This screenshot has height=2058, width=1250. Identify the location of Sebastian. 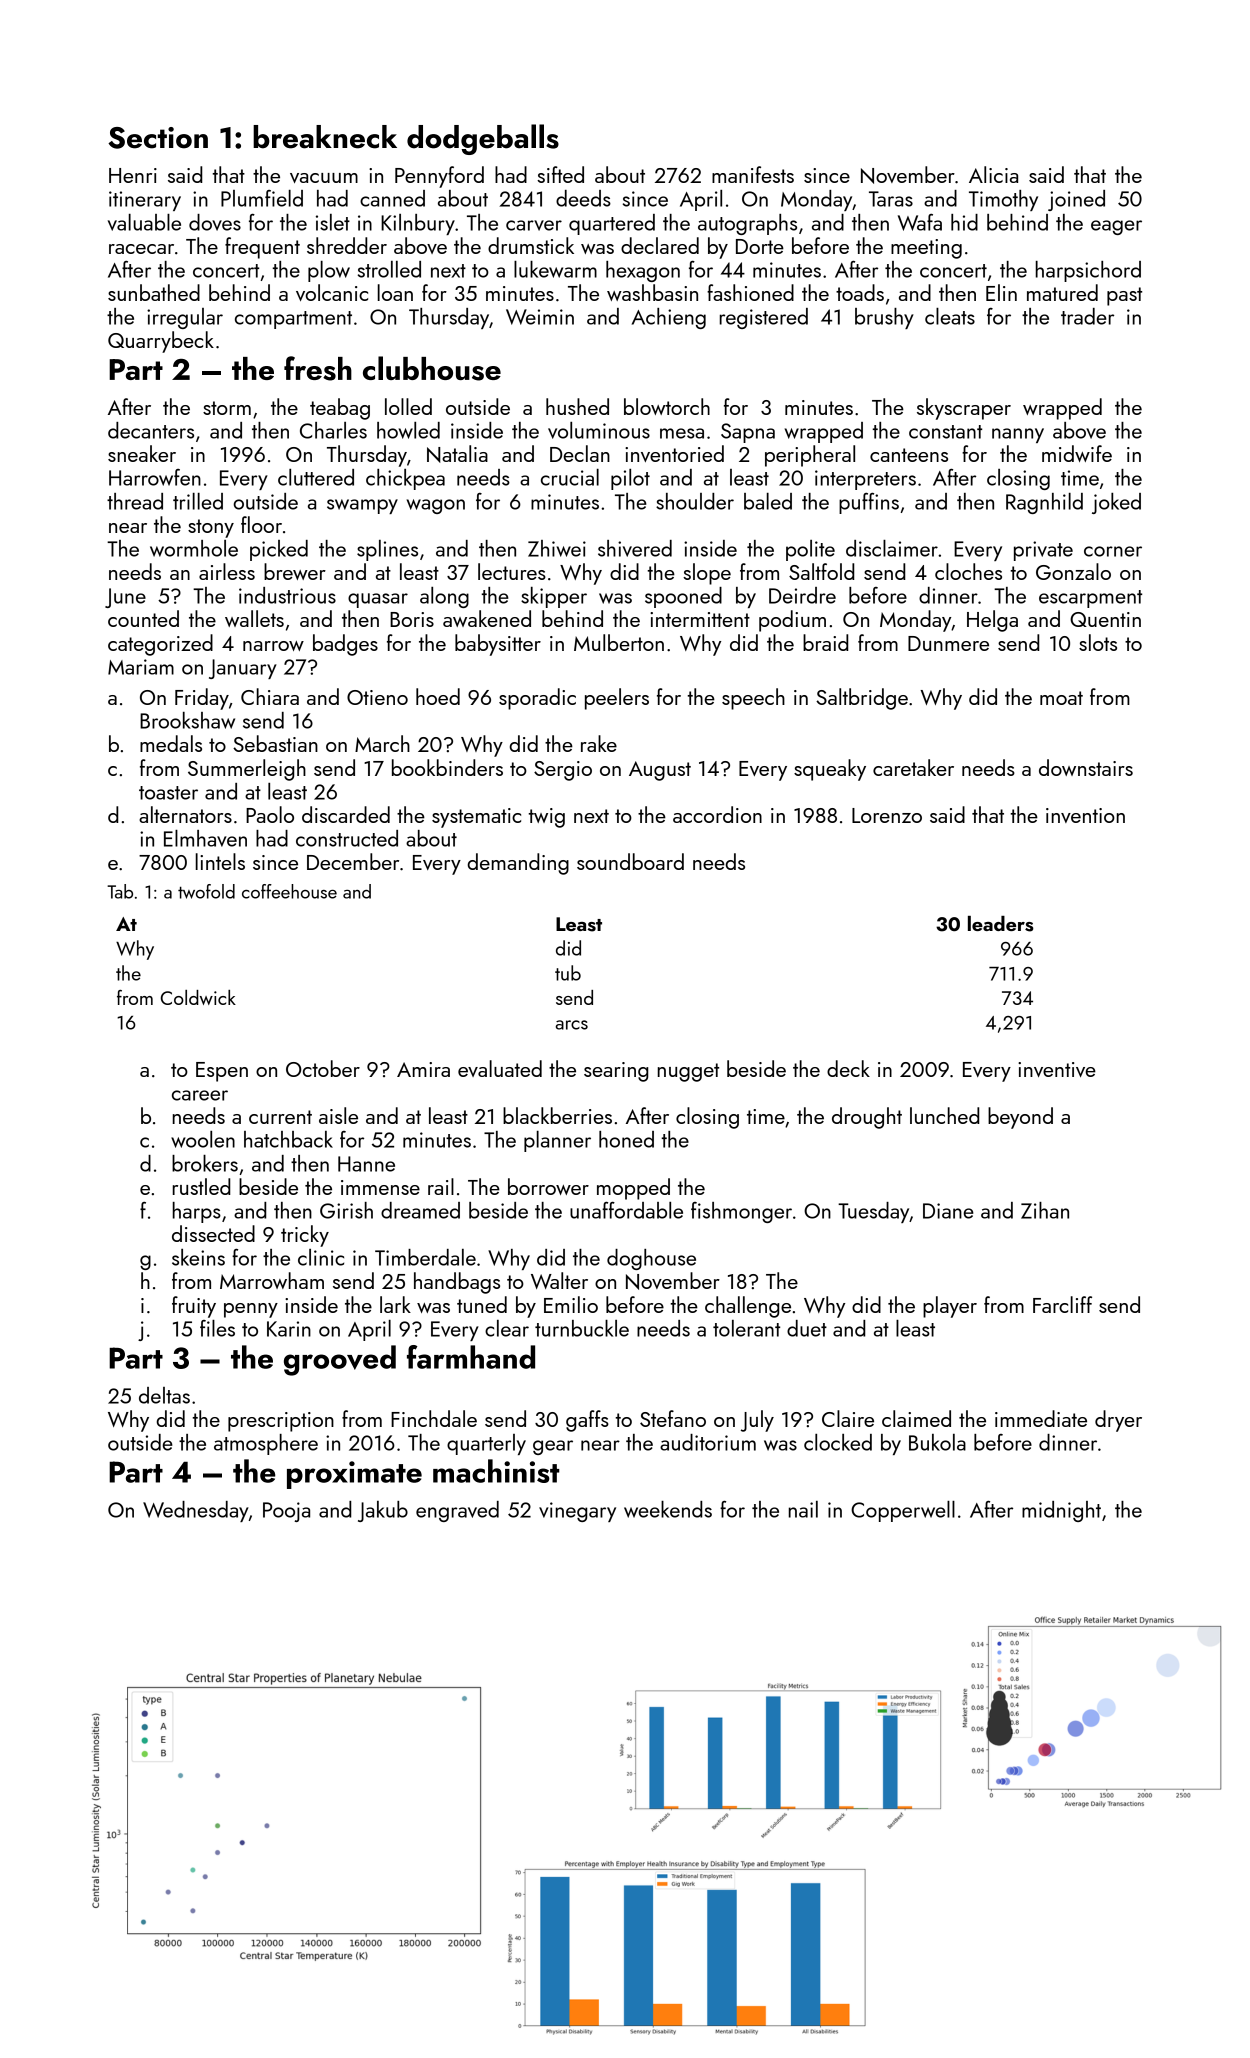
(275, 743).
